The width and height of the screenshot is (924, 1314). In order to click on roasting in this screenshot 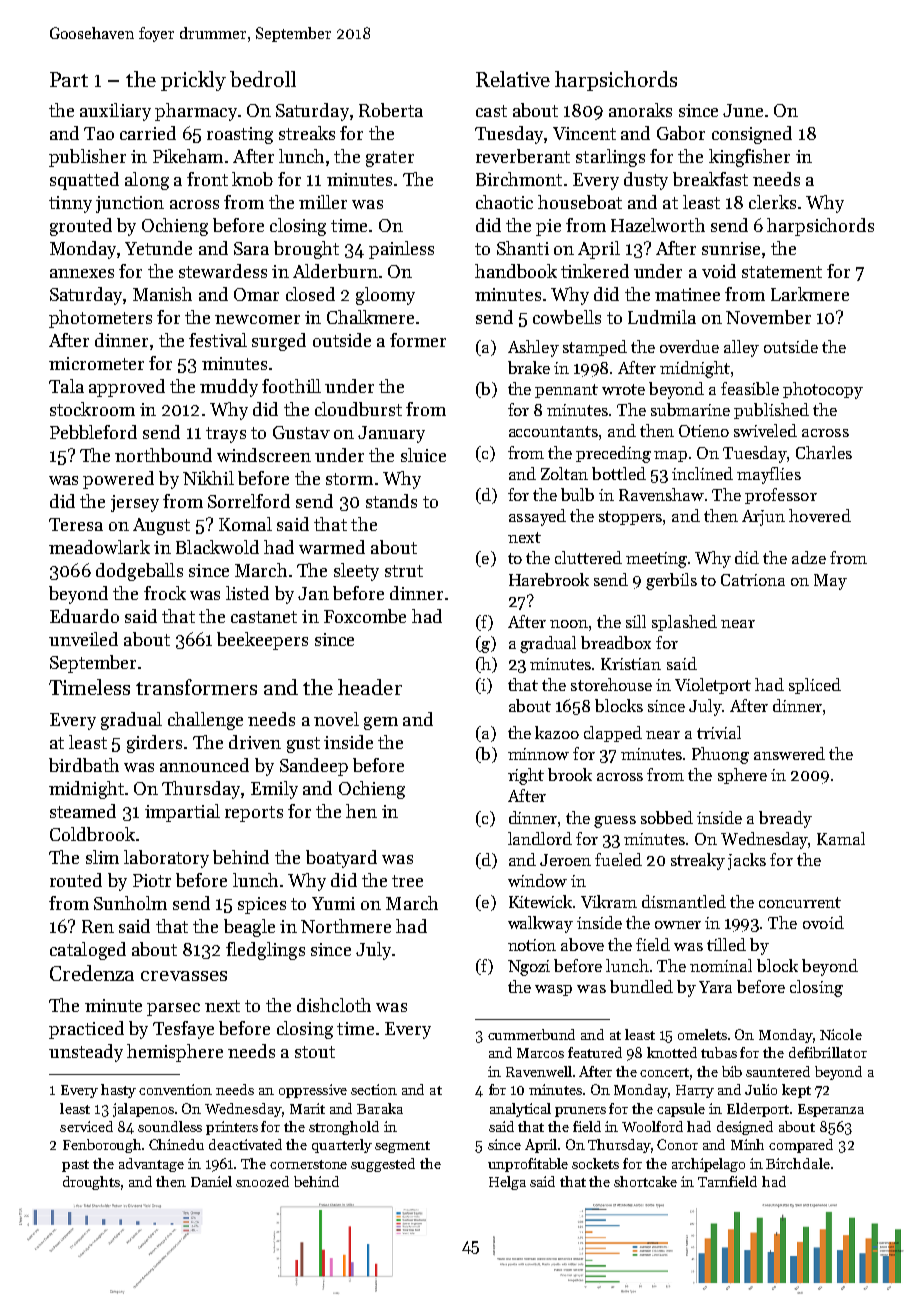, I will do `click(240, 135)`.
